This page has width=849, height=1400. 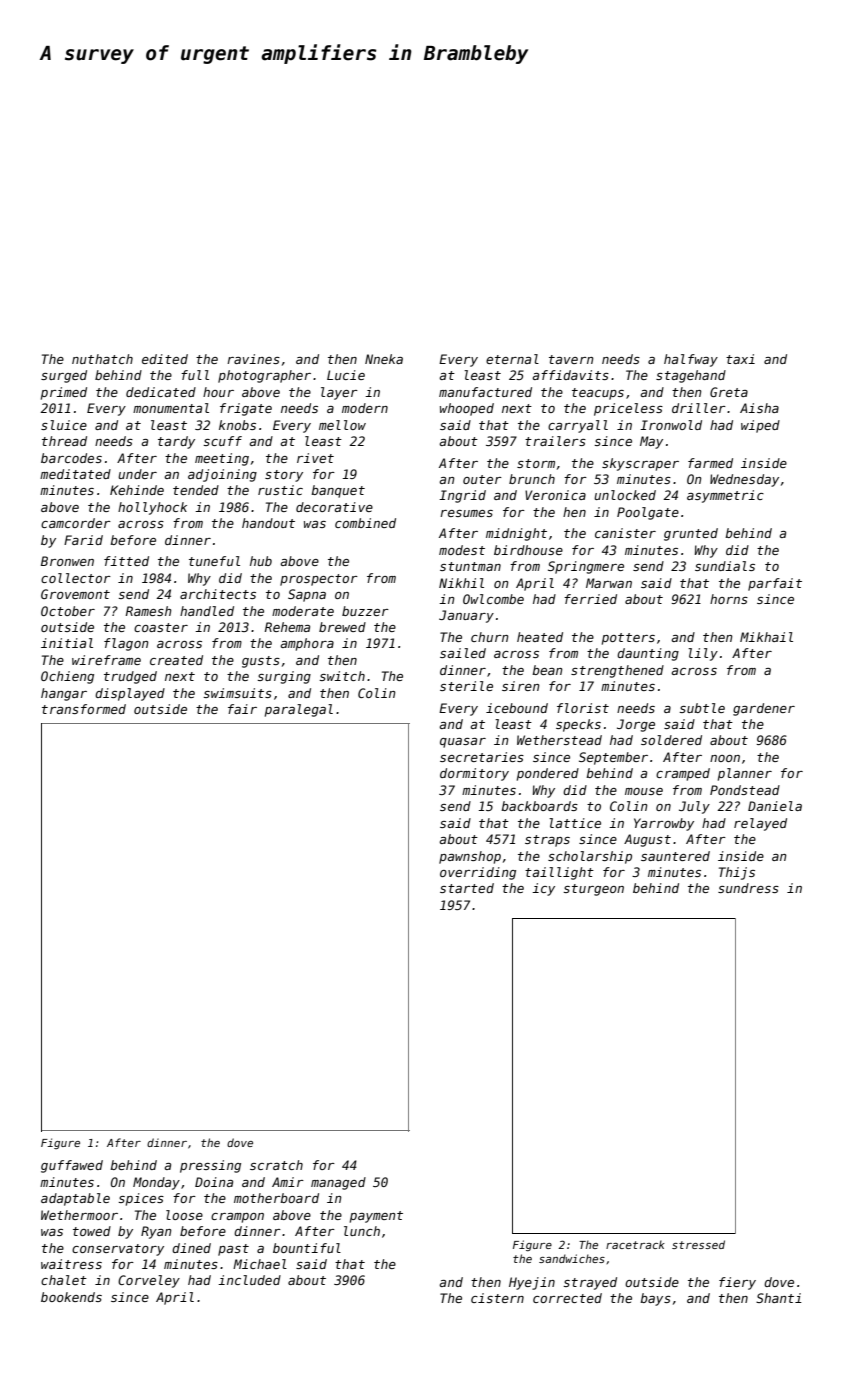 What do you see at coordinates (130, 694) in the page?
I see `displayed` at bounding box center [130, 694].
